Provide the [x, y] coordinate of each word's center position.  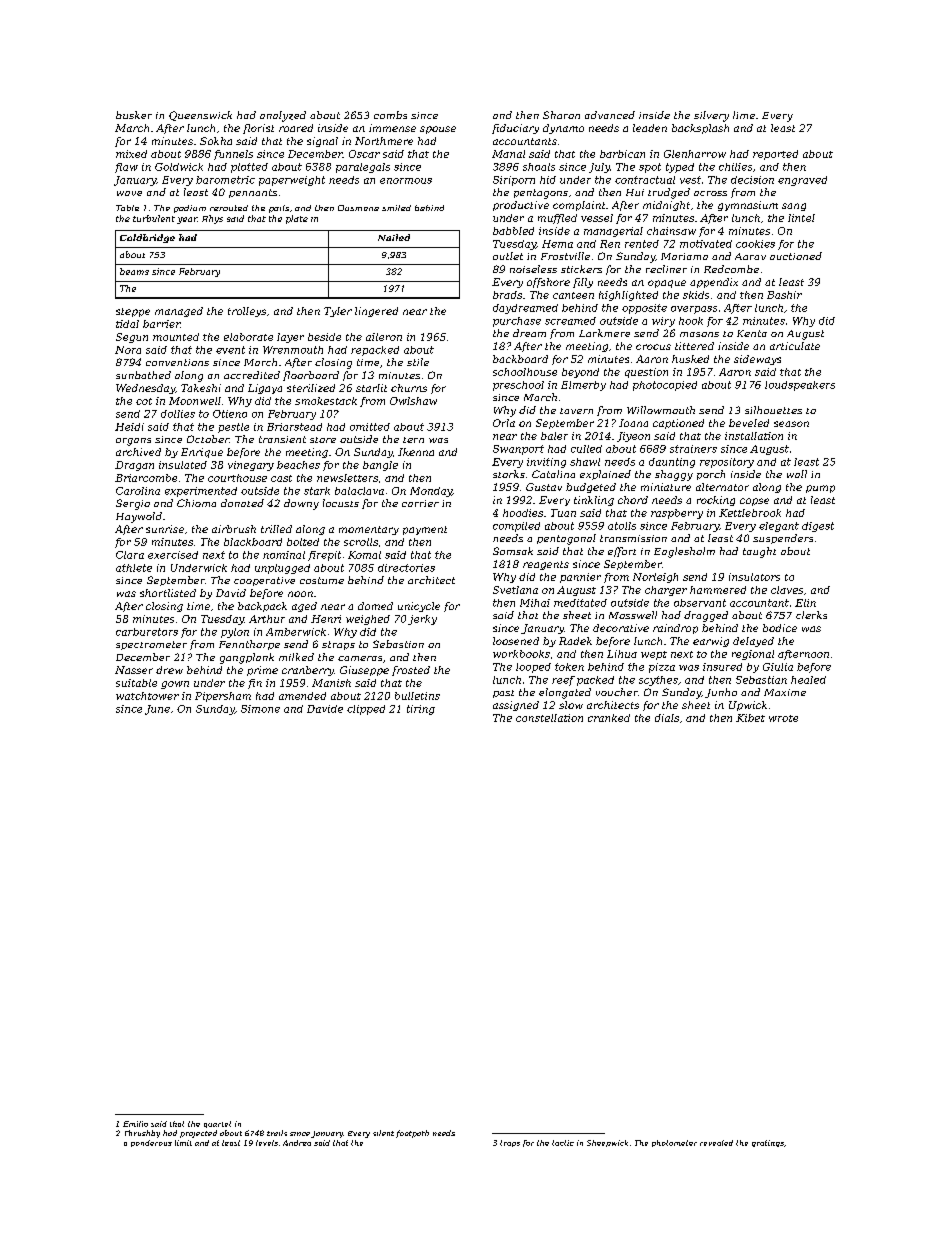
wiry [663, 322]
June [157, 710]
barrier [161, 324]
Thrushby [142, 1134]
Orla [504, 423]
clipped [366, 710]
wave [129, 193]
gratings [768, 1143]
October [208, 439]
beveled [749, 423]
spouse [438, 130]
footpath [412, 1134]
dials [667, 718]
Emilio [135, 1124]
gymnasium [748, 206]
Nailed [394, 237]
